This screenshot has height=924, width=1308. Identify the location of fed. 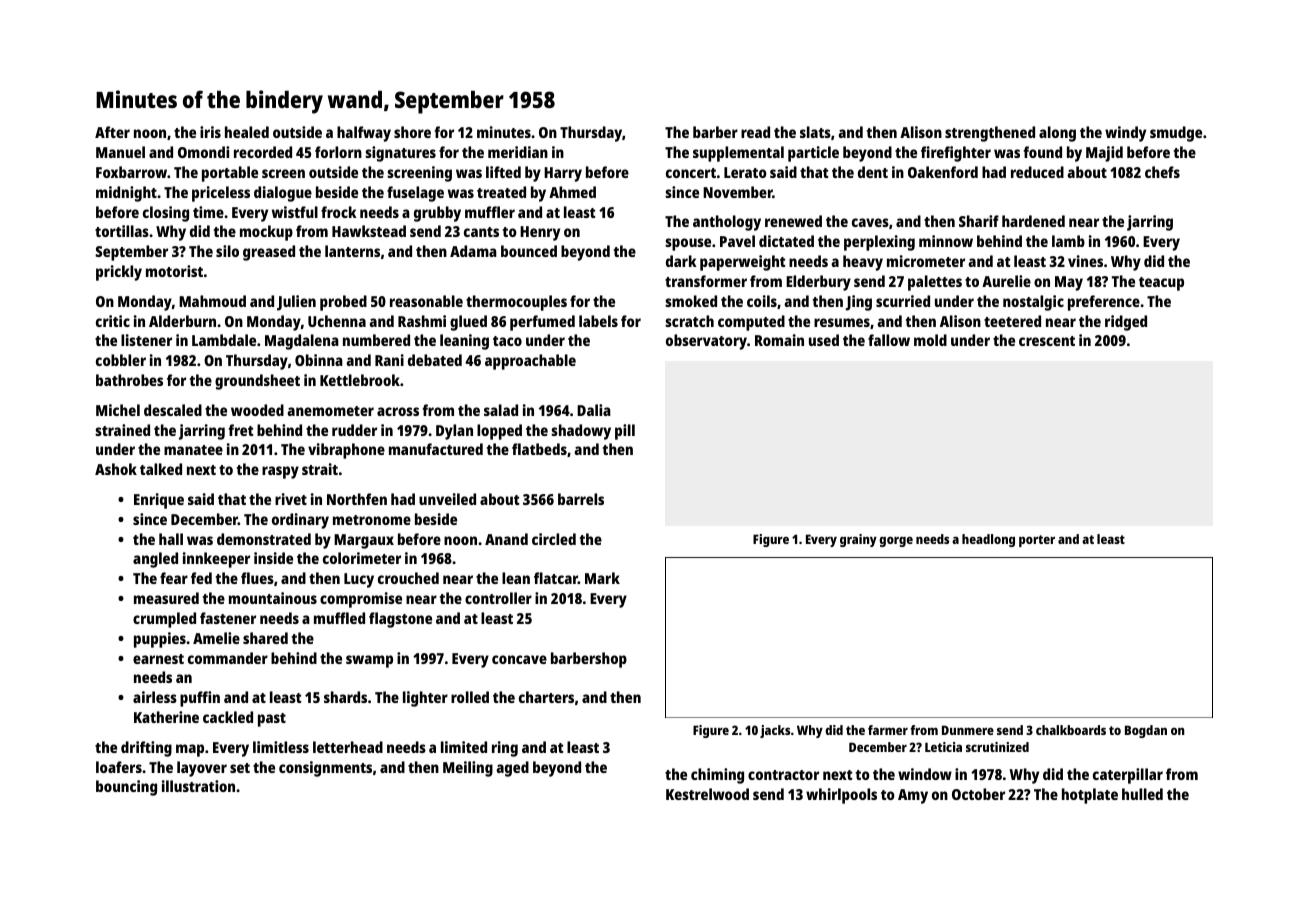
(201, 578).
